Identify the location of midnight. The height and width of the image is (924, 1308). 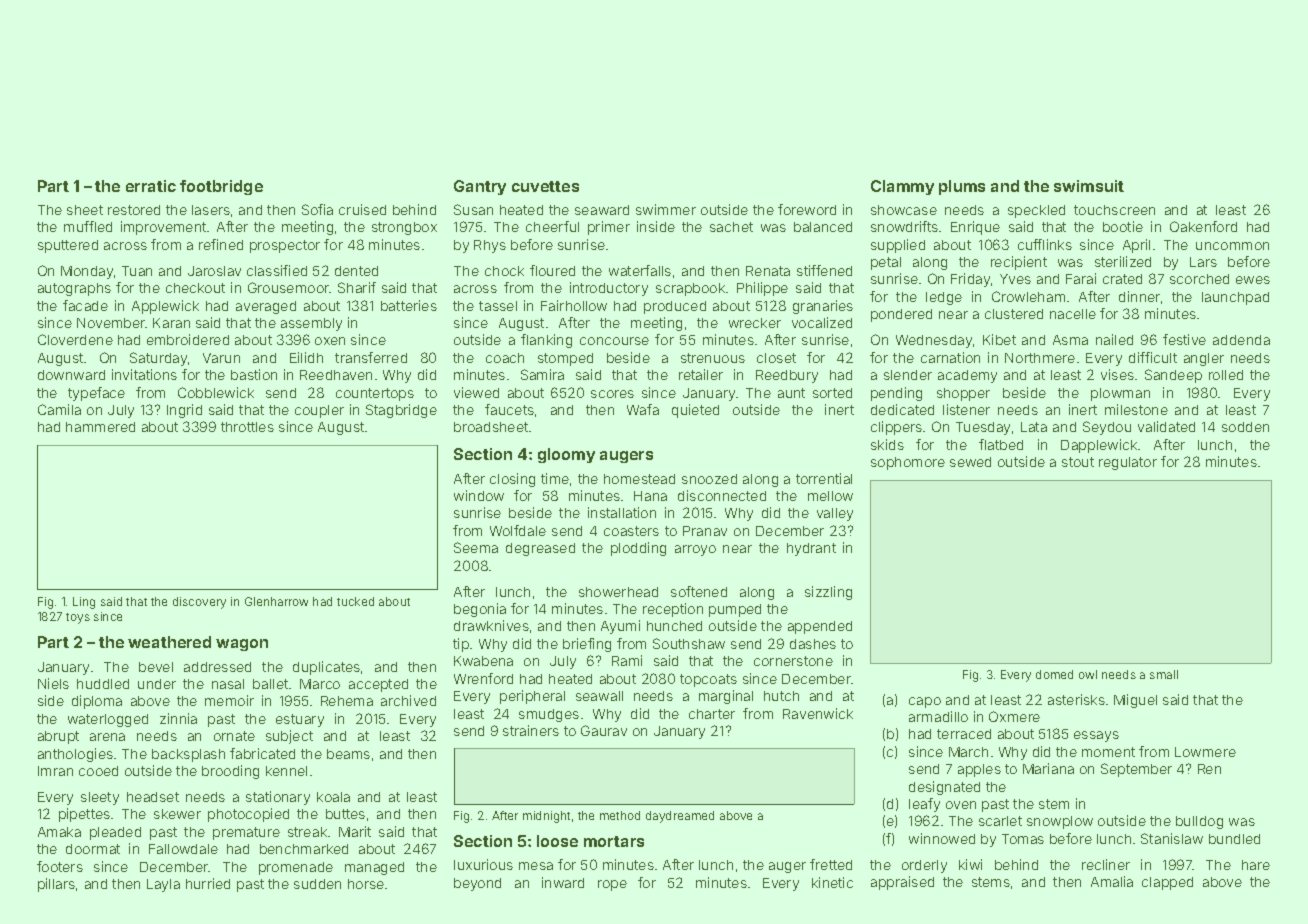
(546, 817).
